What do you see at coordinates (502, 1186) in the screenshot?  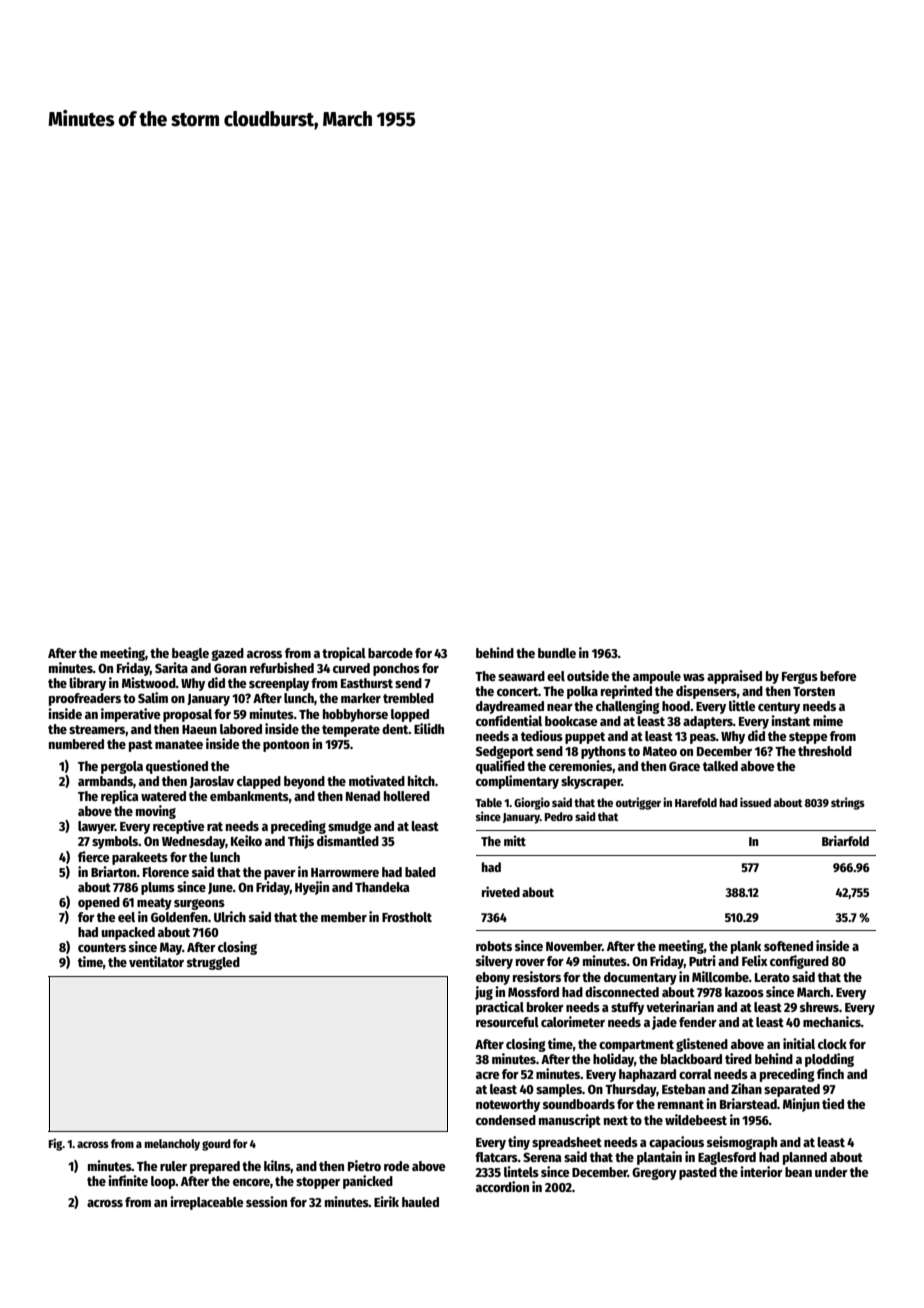 I see `accordion` at bounding box center [502, 1186].
